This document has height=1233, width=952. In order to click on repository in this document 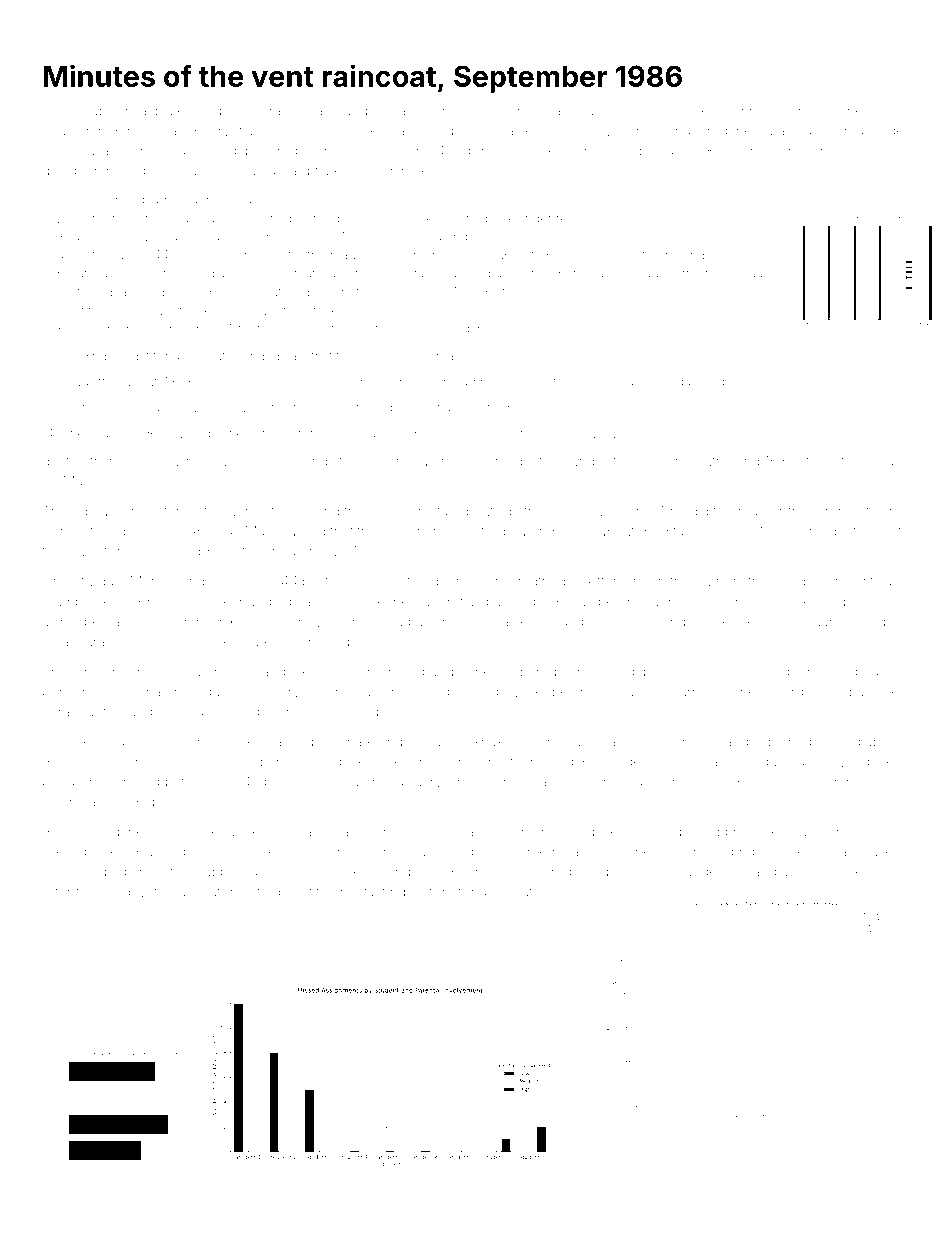, I will do `click(422, 894)`.
